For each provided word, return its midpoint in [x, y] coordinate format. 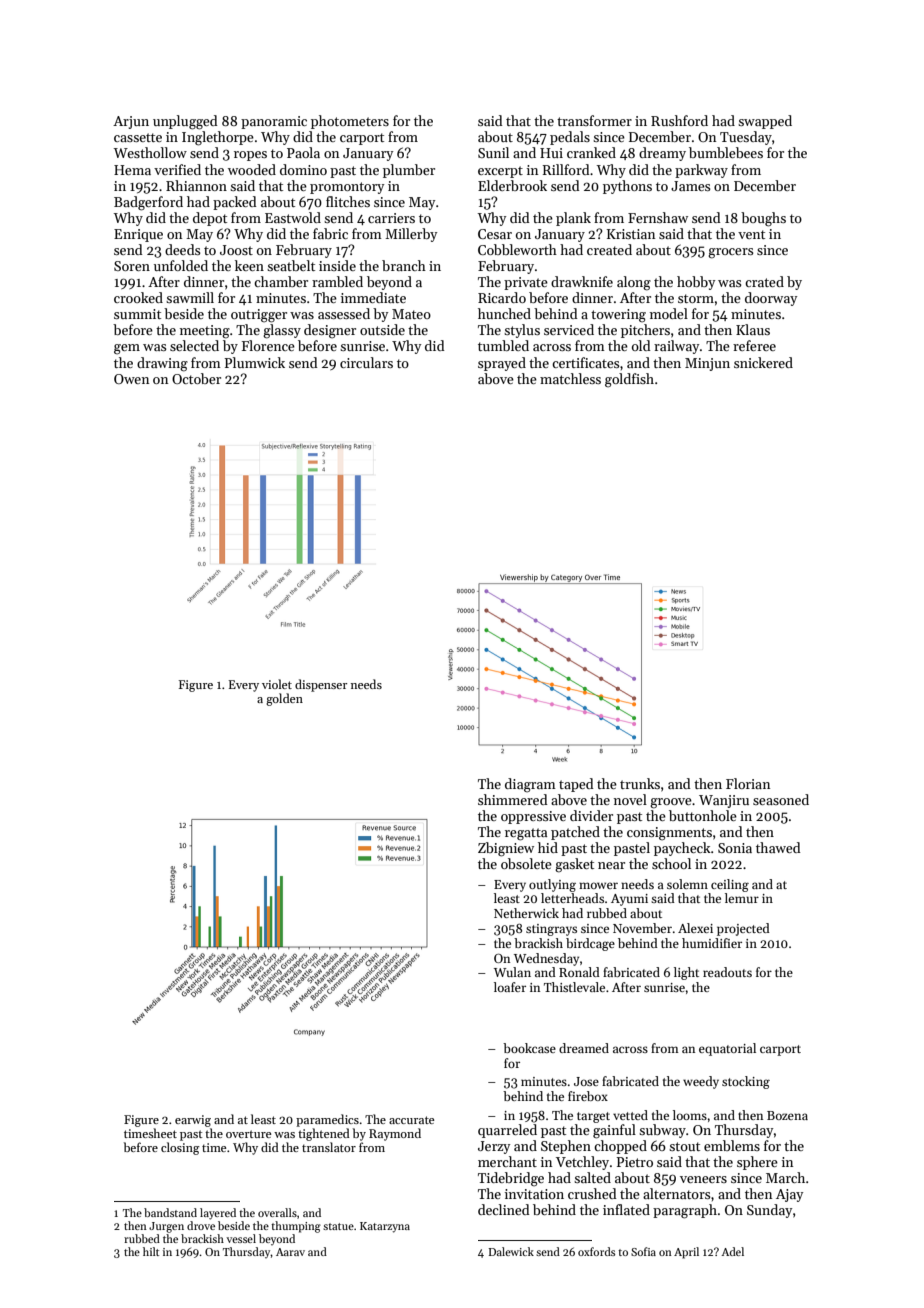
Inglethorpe [218, 138]
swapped [765, 122]
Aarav [290, 1252]
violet [277, 684]
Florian [748, 783]
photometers [350, 122]
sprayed [502, 364]
